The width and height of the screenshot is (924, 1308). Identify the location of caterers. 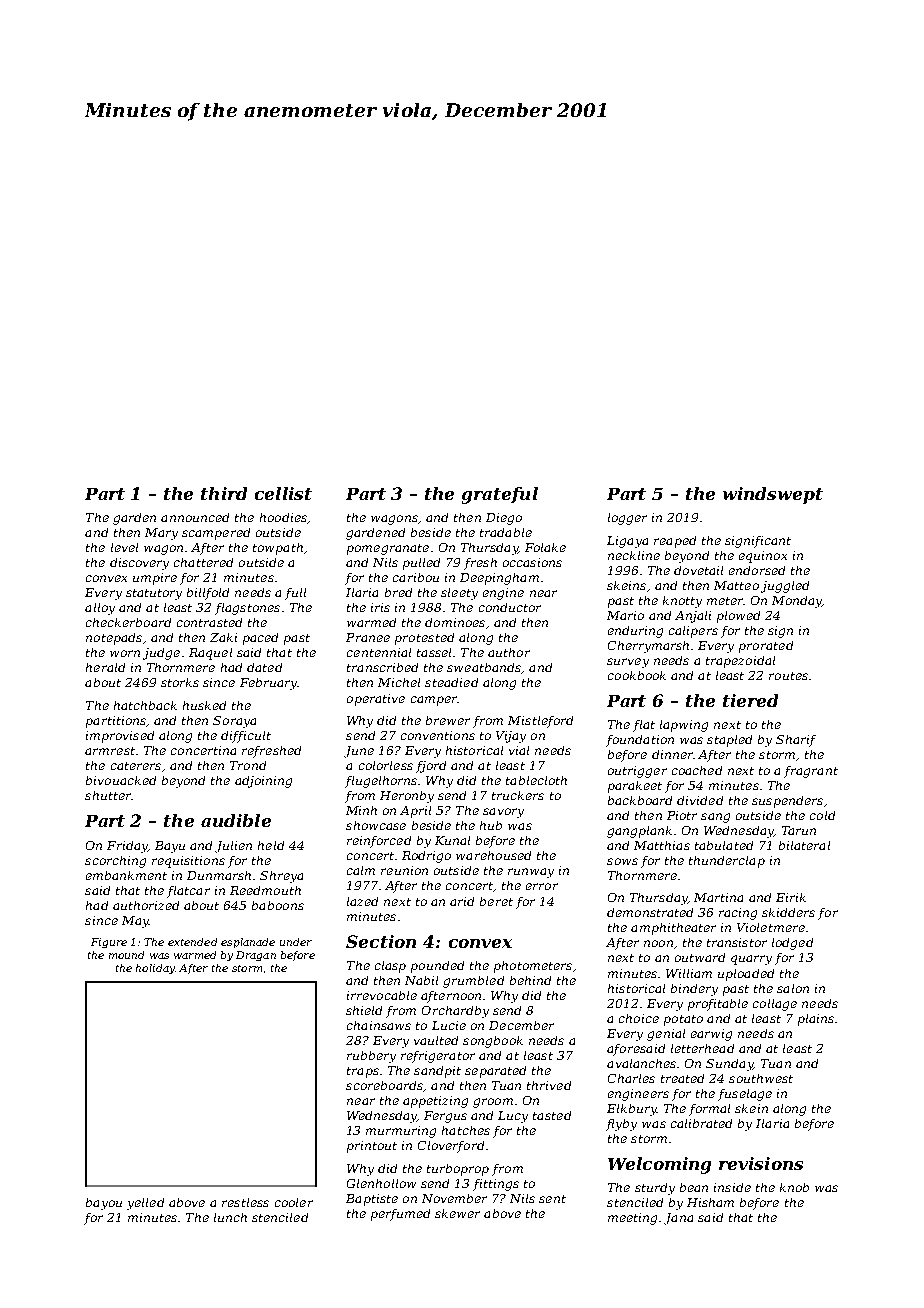
(136, 766).
